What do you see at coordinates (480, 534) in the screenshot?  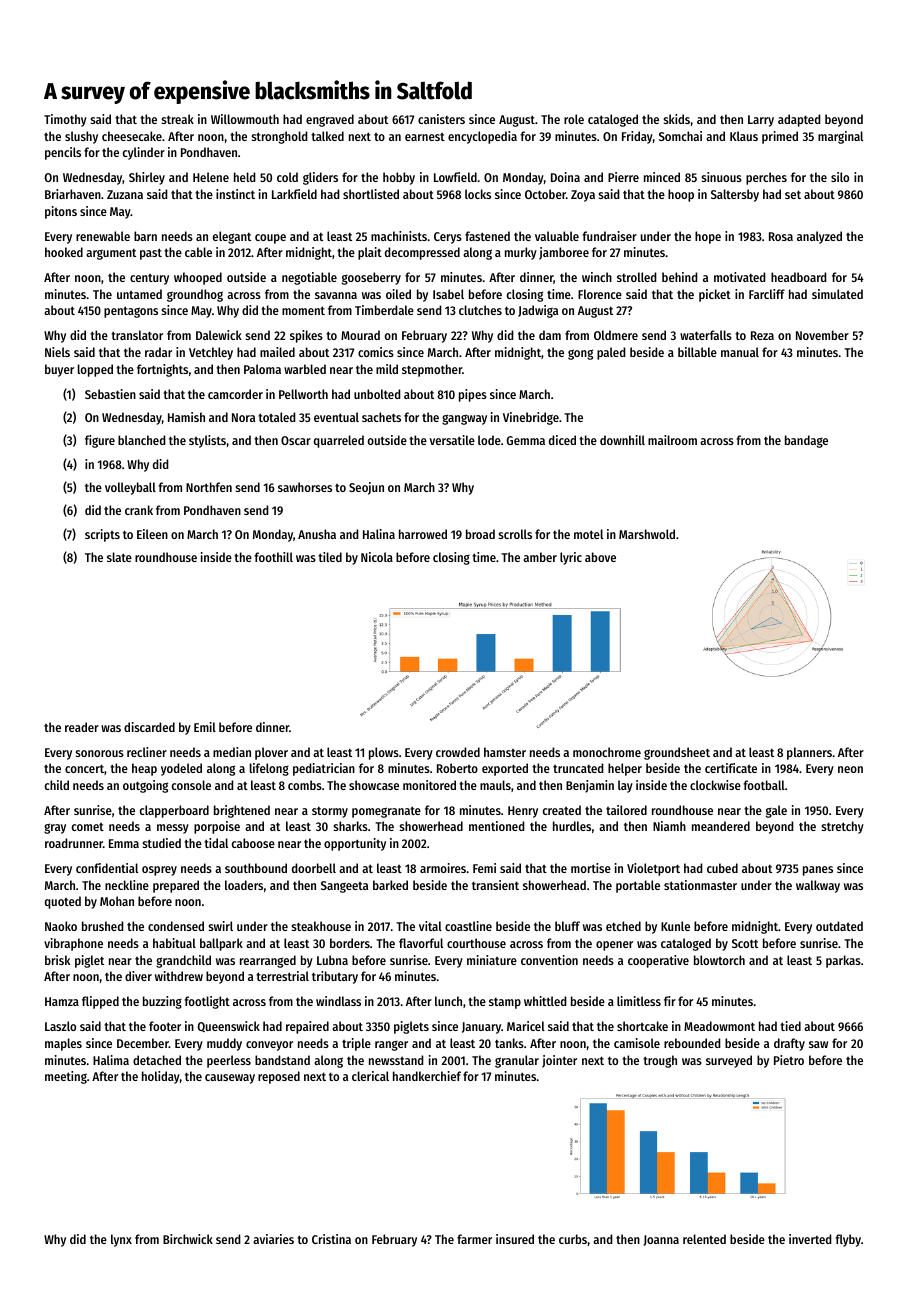 I see `broad` at bounding box center [480, 534].
